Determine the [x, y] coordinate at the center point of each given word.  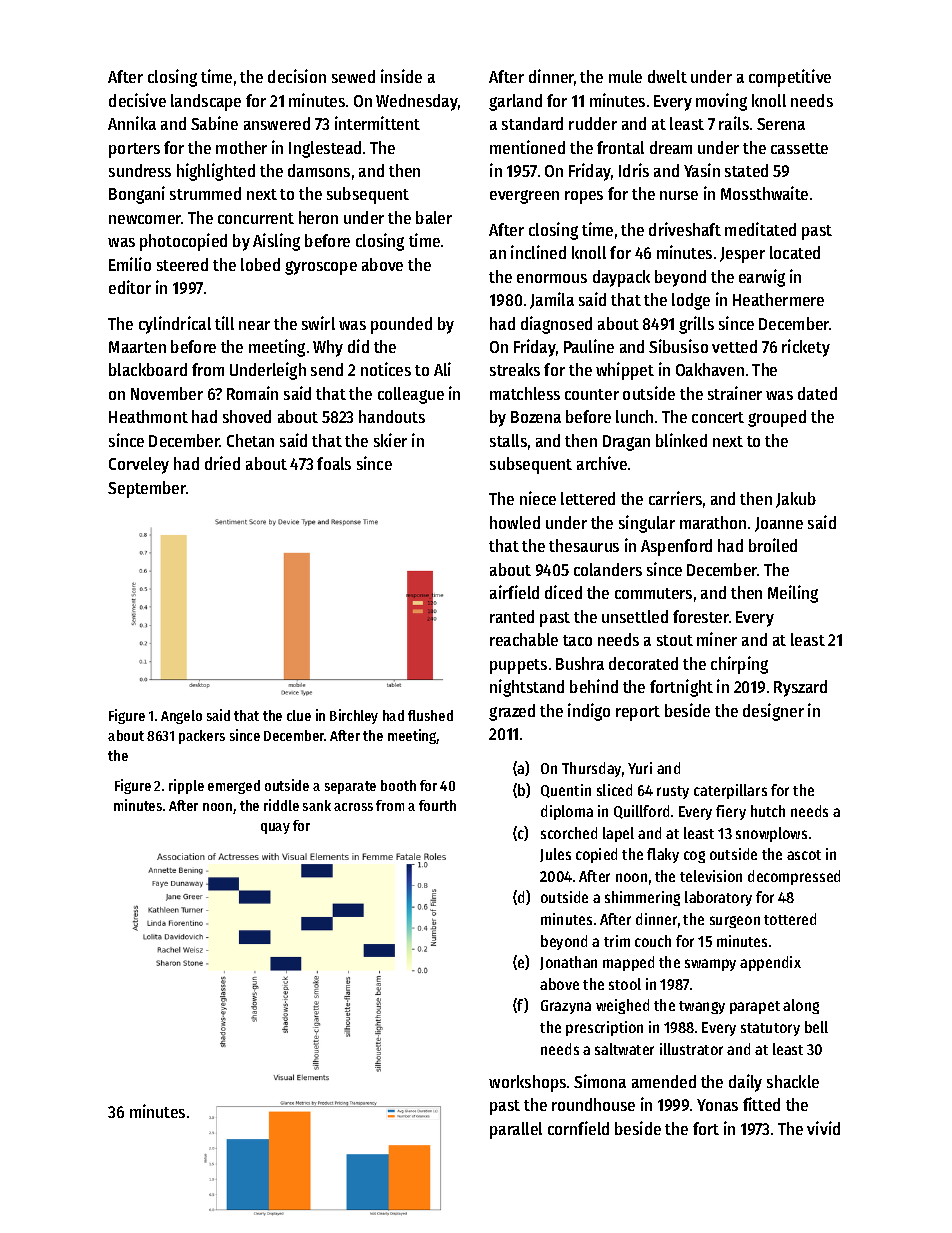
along [801, 1006]
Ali [442, 369]
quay [275, 828]
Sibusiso [678, 346]
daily [745, 1083]
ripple [186, 786]
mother [241, 147]
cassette [799, 148]
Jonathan [568, 963]
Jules [555, 855]
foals [334, 463]
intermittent [377, 123]
